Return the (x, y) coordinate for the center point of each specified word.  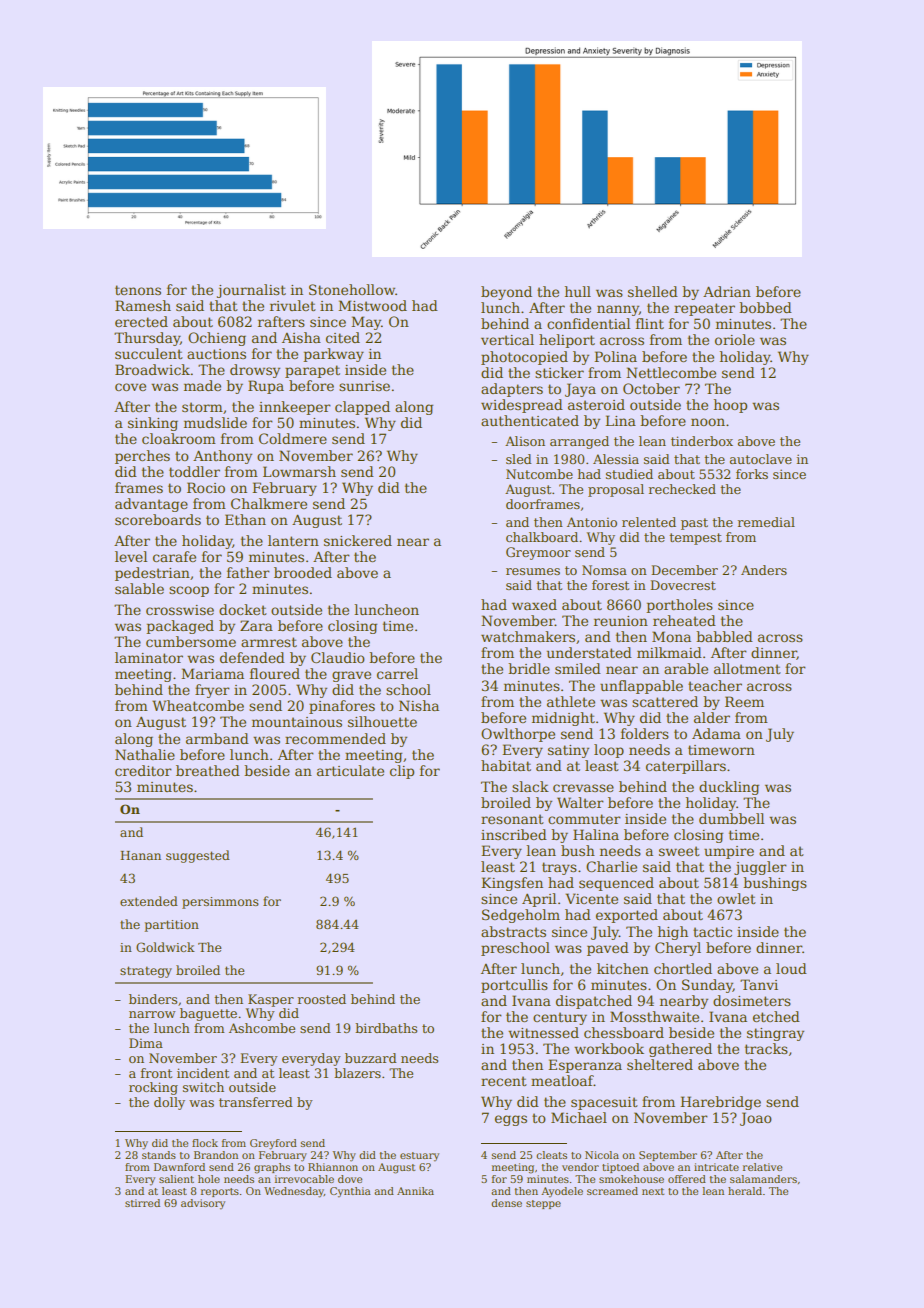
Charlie (611, 866)
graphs (272, 1168)
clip (402, 772)
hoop (730, 406)
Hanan (140, 855)
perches (142, 457)
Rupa (266, 387)
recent (504, 1081)
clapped (362, 408)
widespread (522, 406)
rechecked (682, 489)
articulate (350, 770)
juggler (760, 868)
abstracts (513, 931)
